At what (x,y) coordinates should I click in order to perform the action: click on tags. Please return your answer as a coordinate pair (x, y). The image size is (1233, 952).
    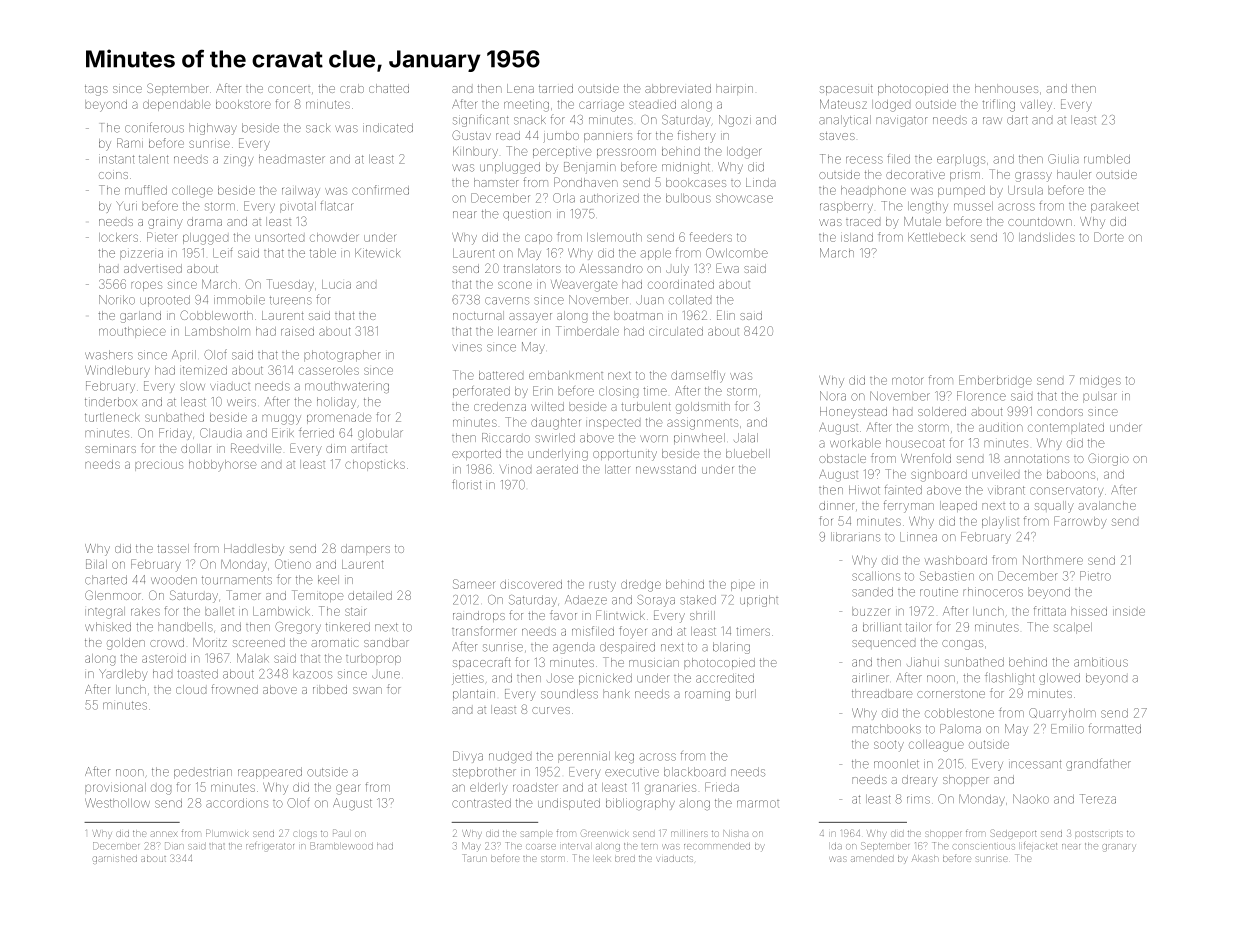
    Looking at the image, I should click on (96, 90).
